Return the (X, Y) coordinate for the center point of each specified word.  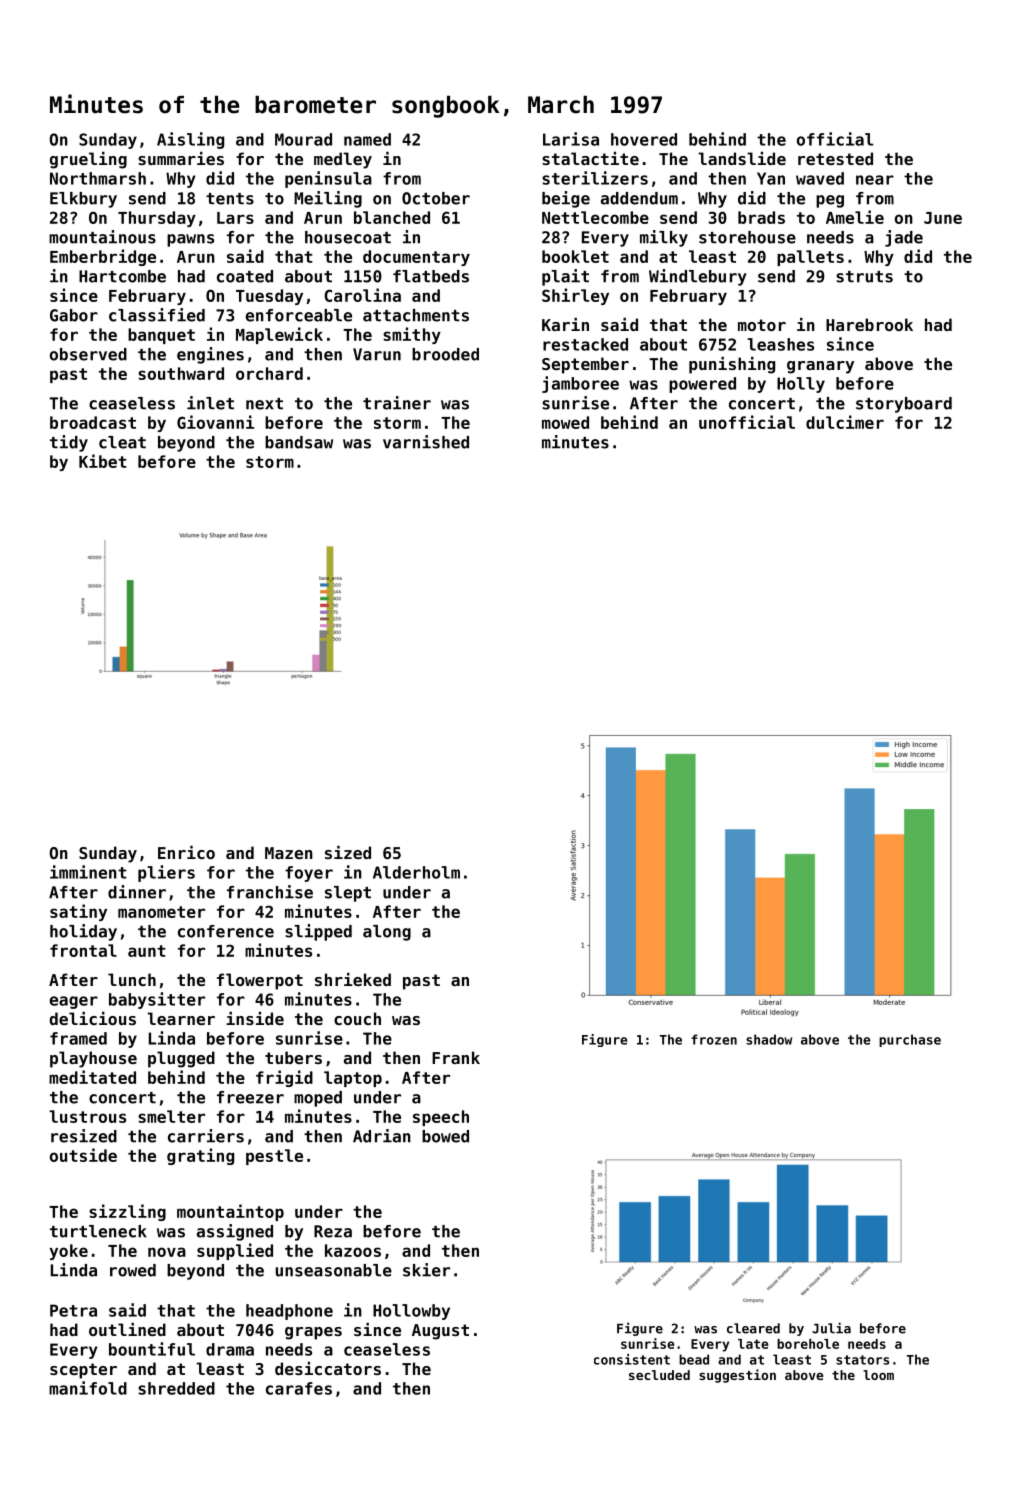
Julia (831, 1328)
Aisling (190, 140)
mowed (565, 422)
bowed (445, 1136)
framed (78, 1038)
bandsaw (299, 442)
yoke (68, 1252)
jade (904, 238)
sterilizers (595, 178)
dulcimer (845, 422)
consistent (632, 1359)
